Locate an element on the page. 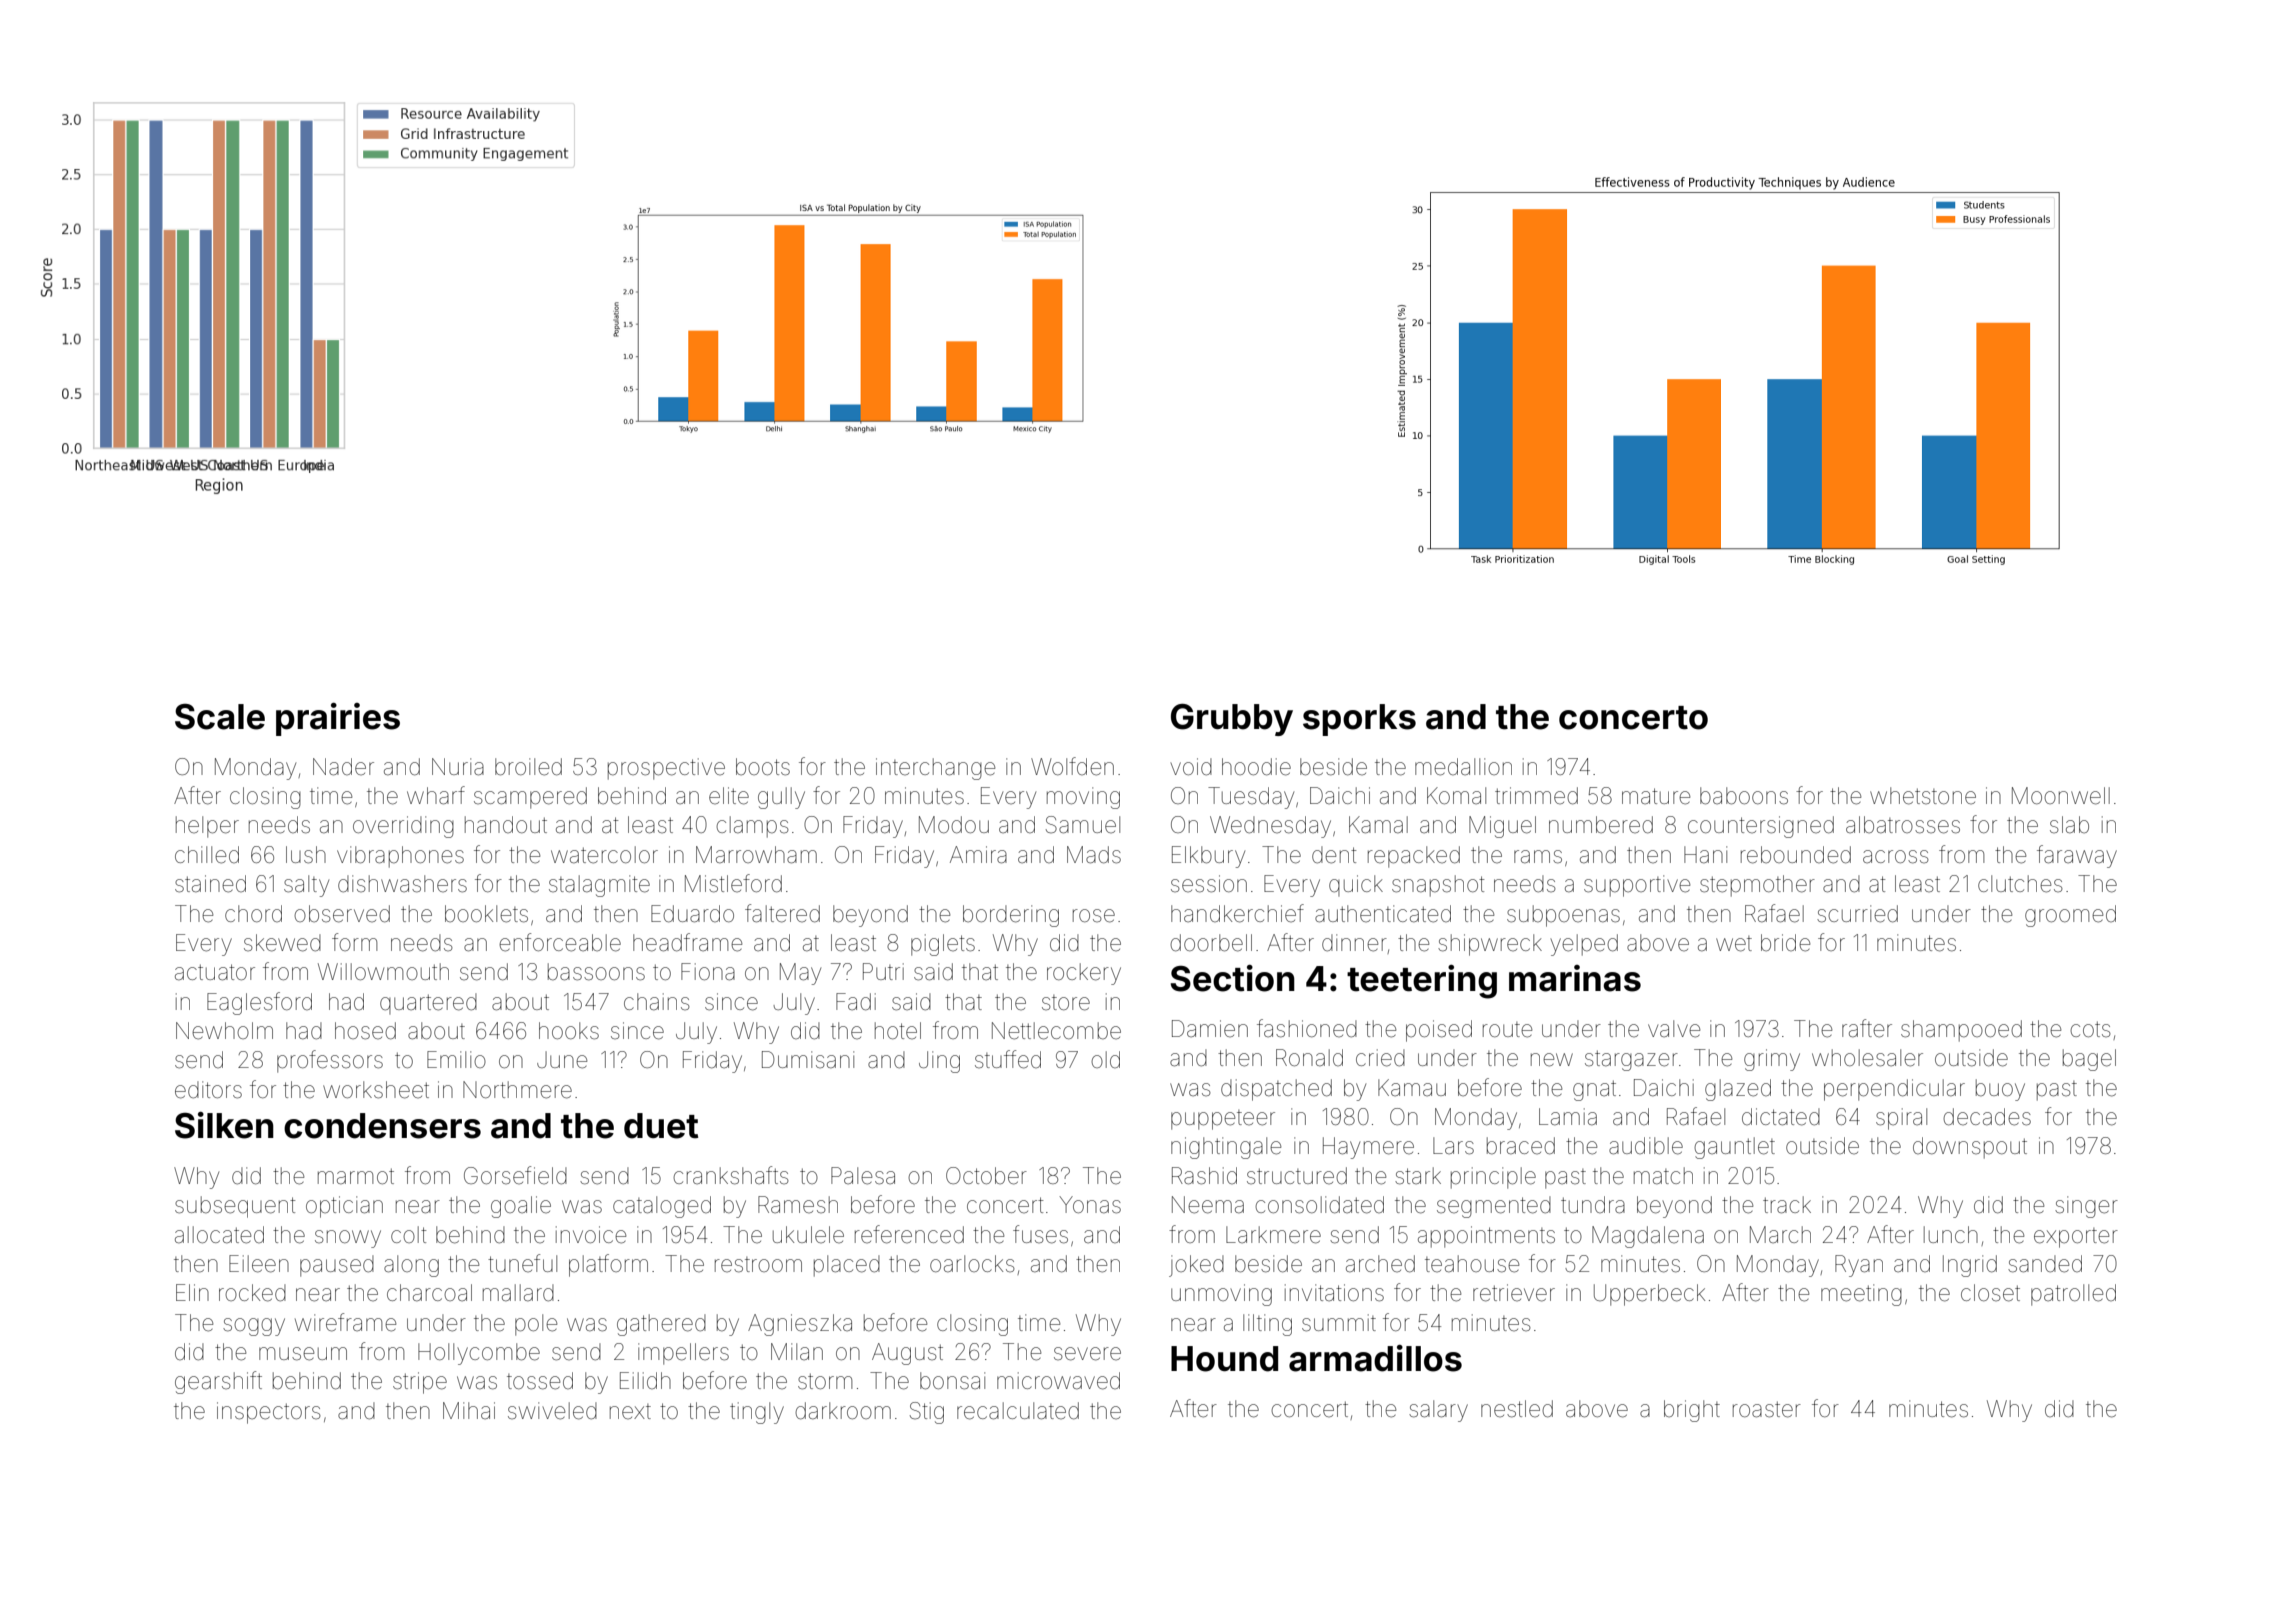 The height and width of the image is (1620, 2292). Gorsefield is located at coordinates (515, 1175).
